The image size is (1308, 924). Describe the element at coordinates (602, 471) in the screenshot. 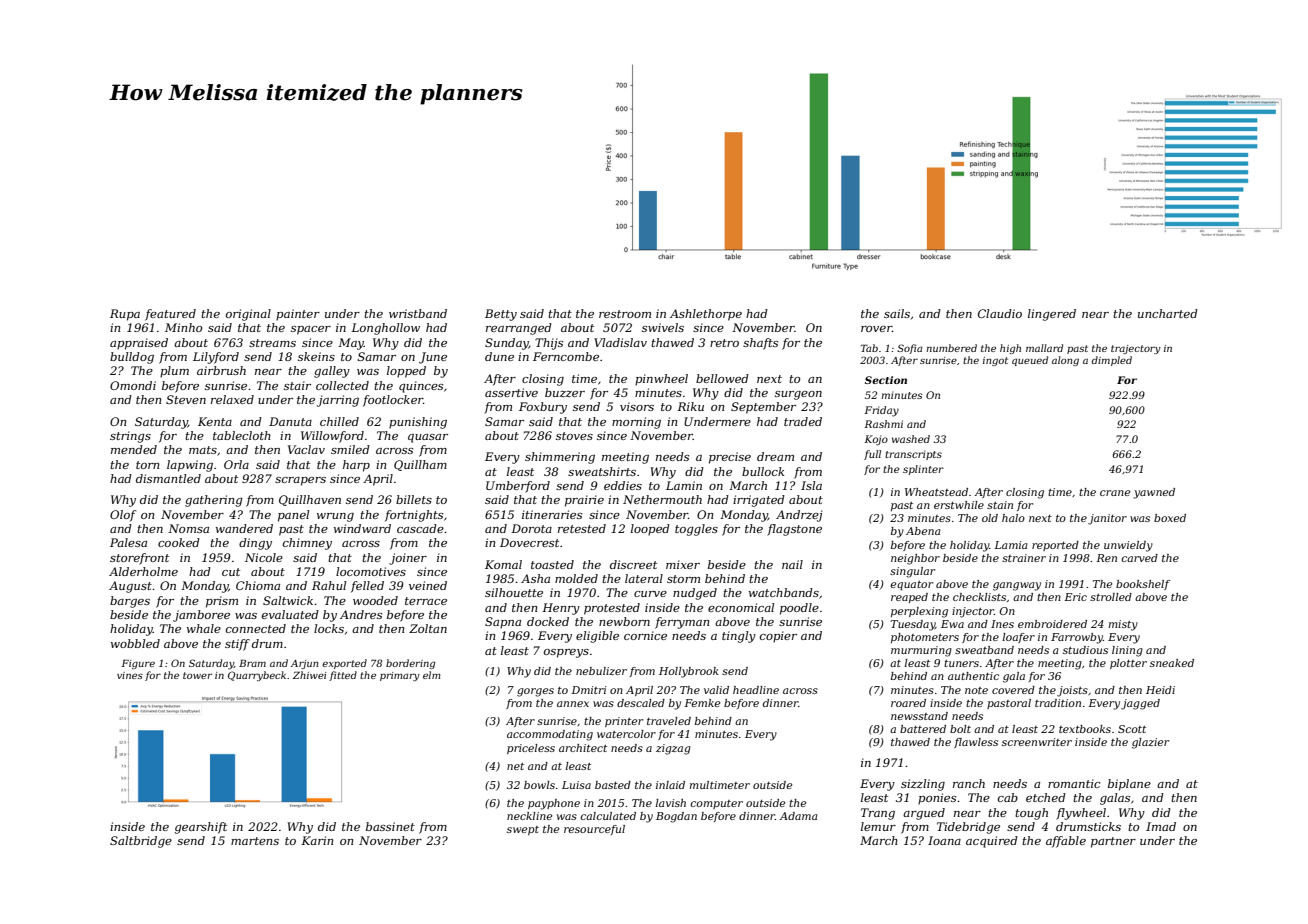

I see `sweatshirts` at that location.
